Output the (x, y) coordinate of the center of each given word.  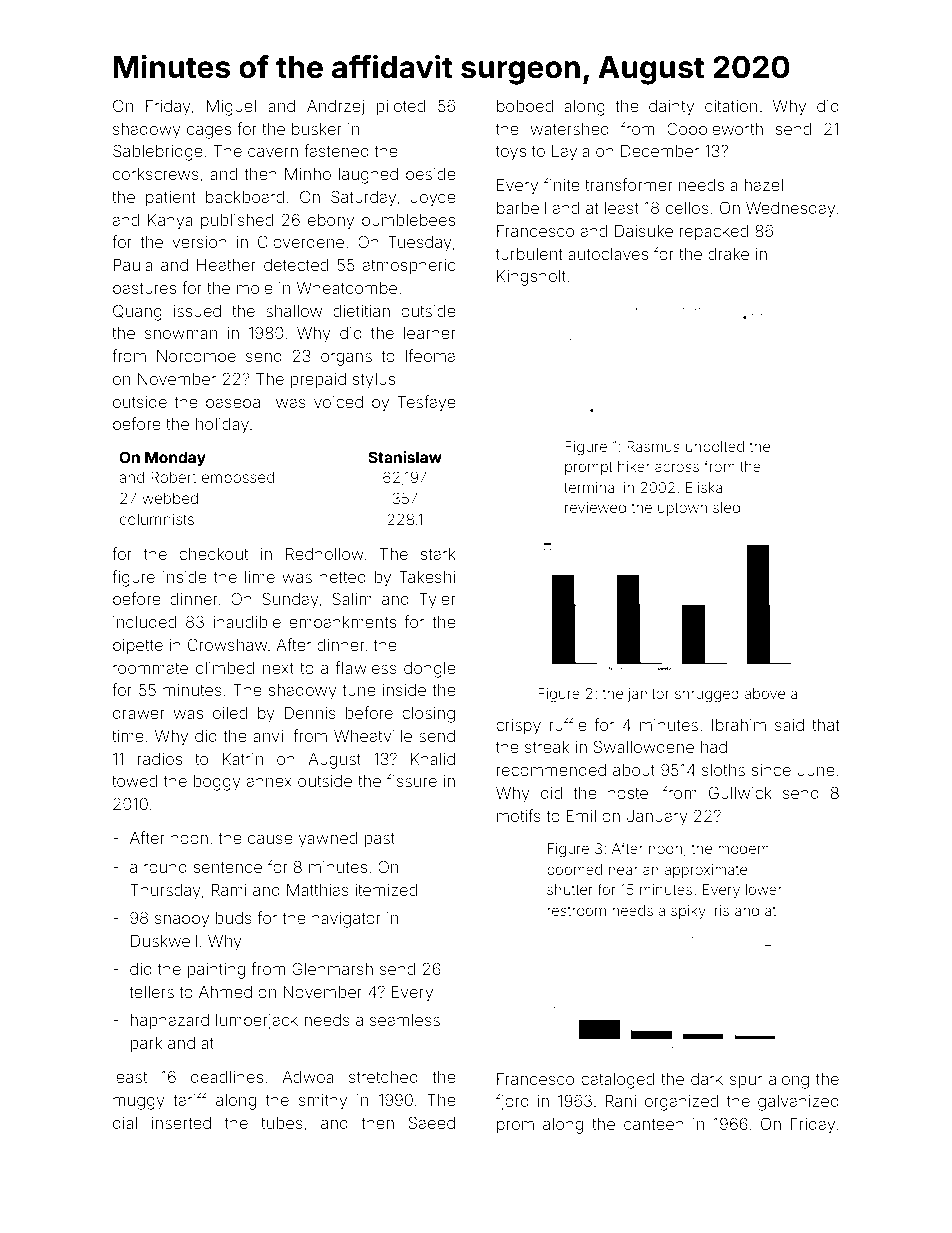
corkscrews (156, 174)
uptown (682, 509)
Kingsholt (531, 278)
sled (726, 507)
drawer (139, 713)
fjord (512, 1102)
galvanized (798, 1103)
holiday (222, 426)
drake (728, 254)
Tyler (437, 601)
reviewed (595, 507)
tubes (282, 1123)
